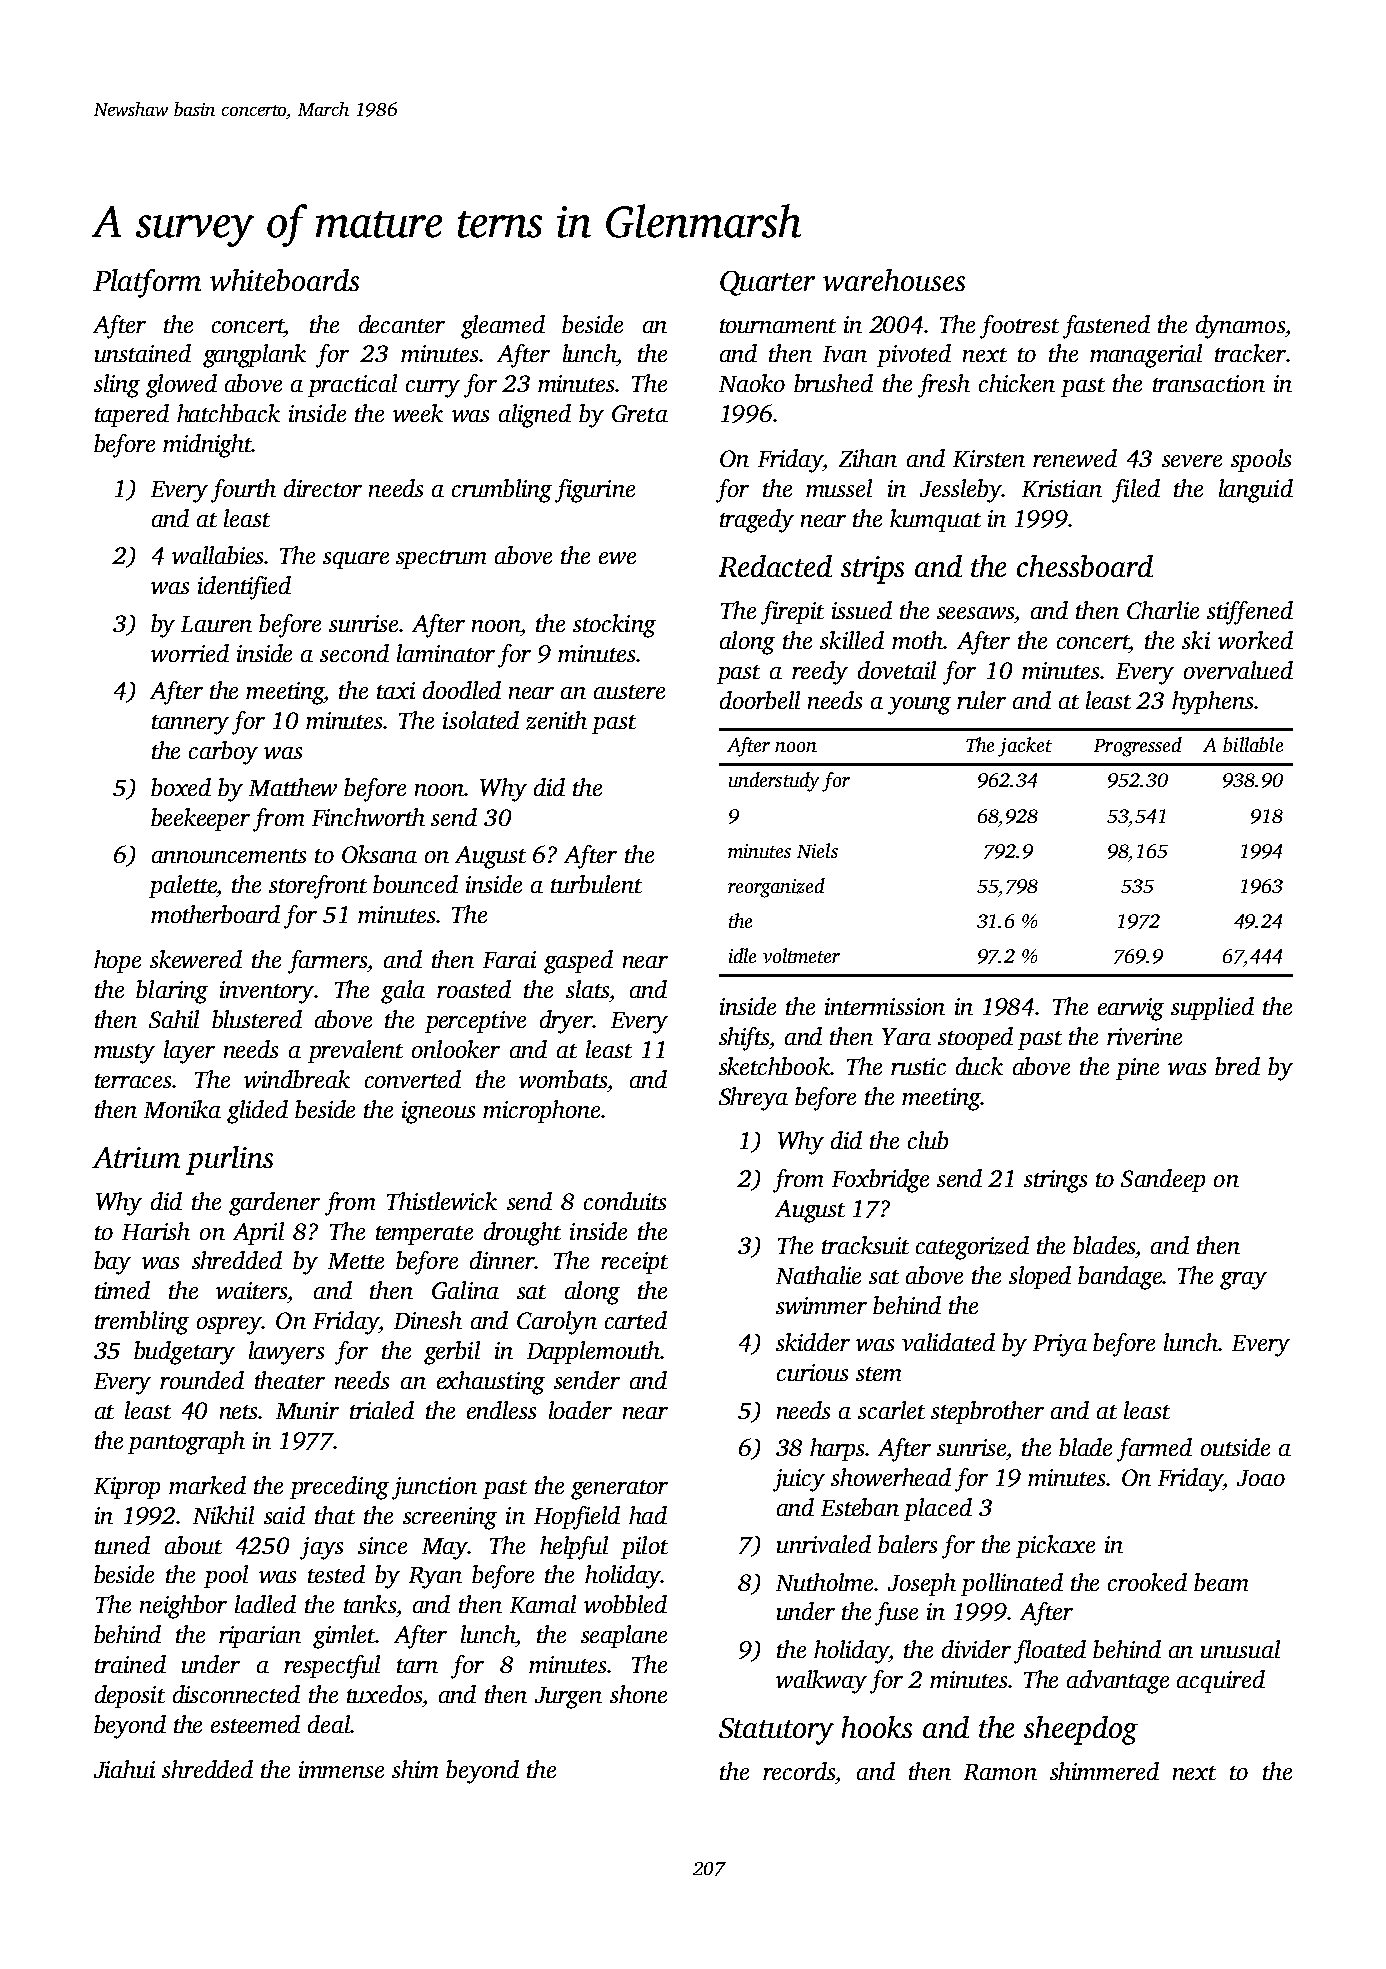 The image size is (1386, 1969). Describe the element at coordinates (502, 1260) in the image. I see `dinner` at that location.
